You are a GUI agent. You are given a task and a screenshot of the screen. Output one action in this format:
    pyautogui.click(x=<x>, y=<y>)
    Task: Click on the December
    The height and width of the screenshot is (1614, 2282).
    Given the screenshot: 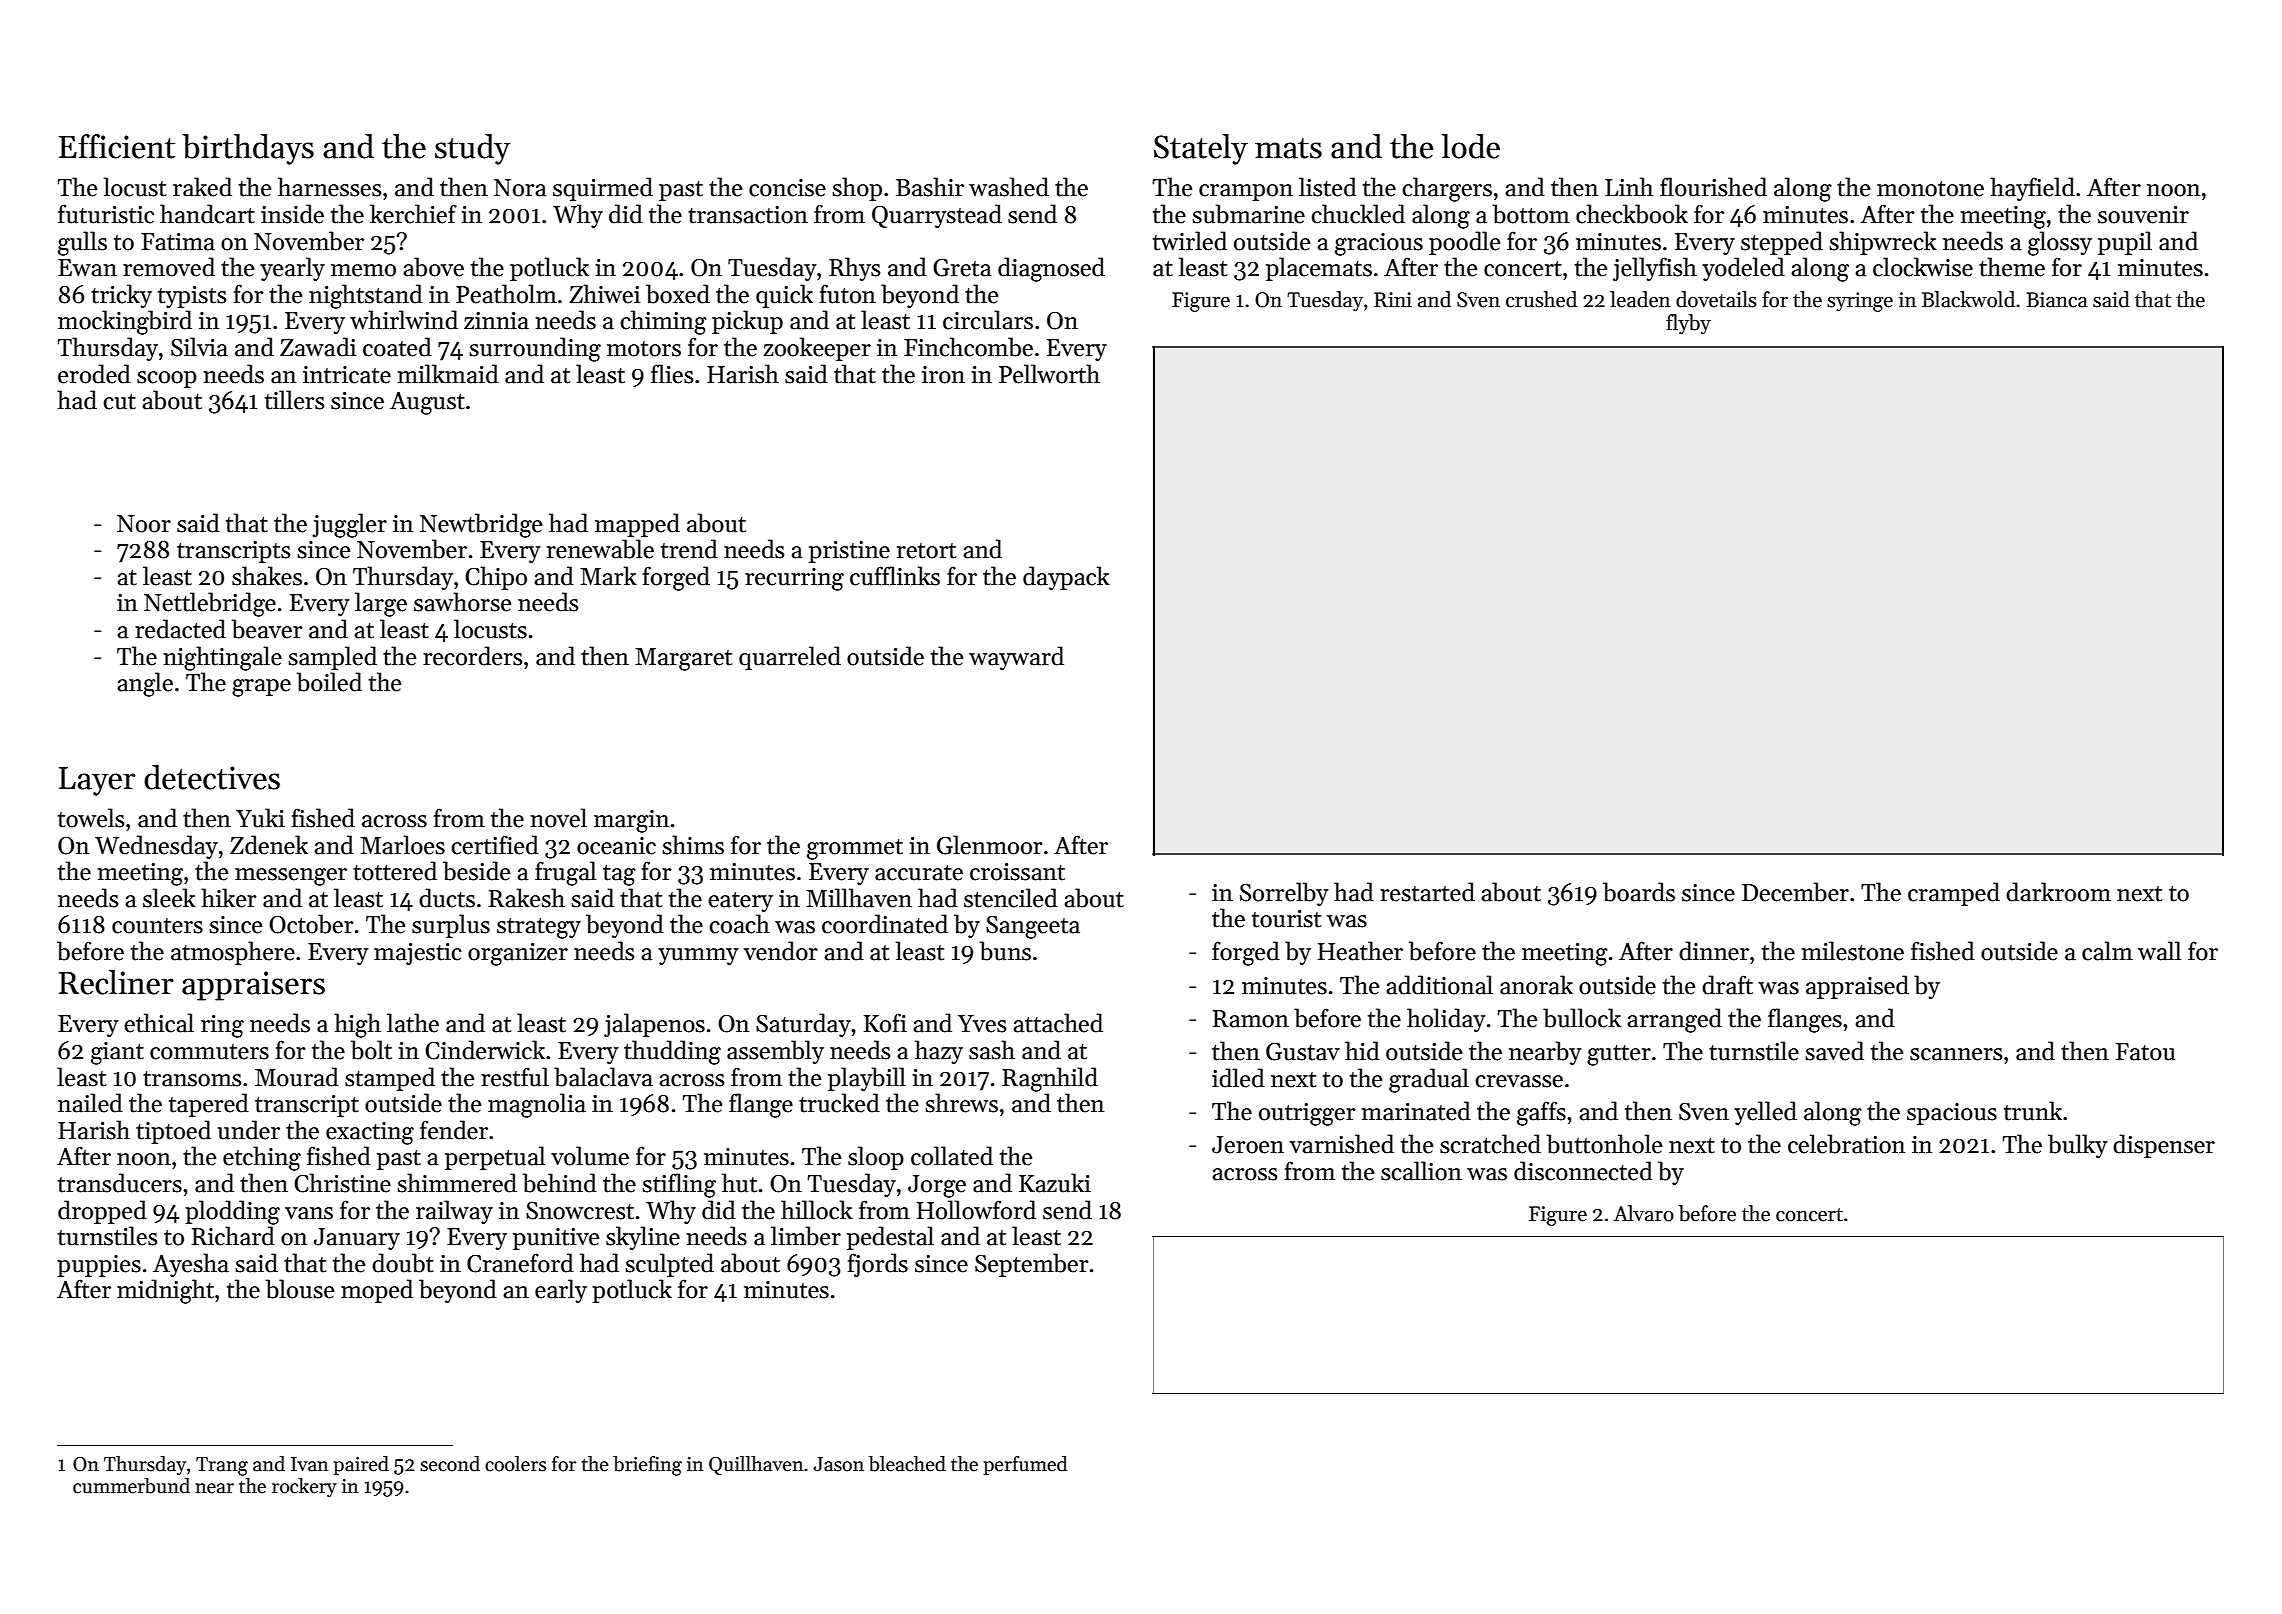 What is the action you would take?
    pyautogui.click(x=1795, y=892)
